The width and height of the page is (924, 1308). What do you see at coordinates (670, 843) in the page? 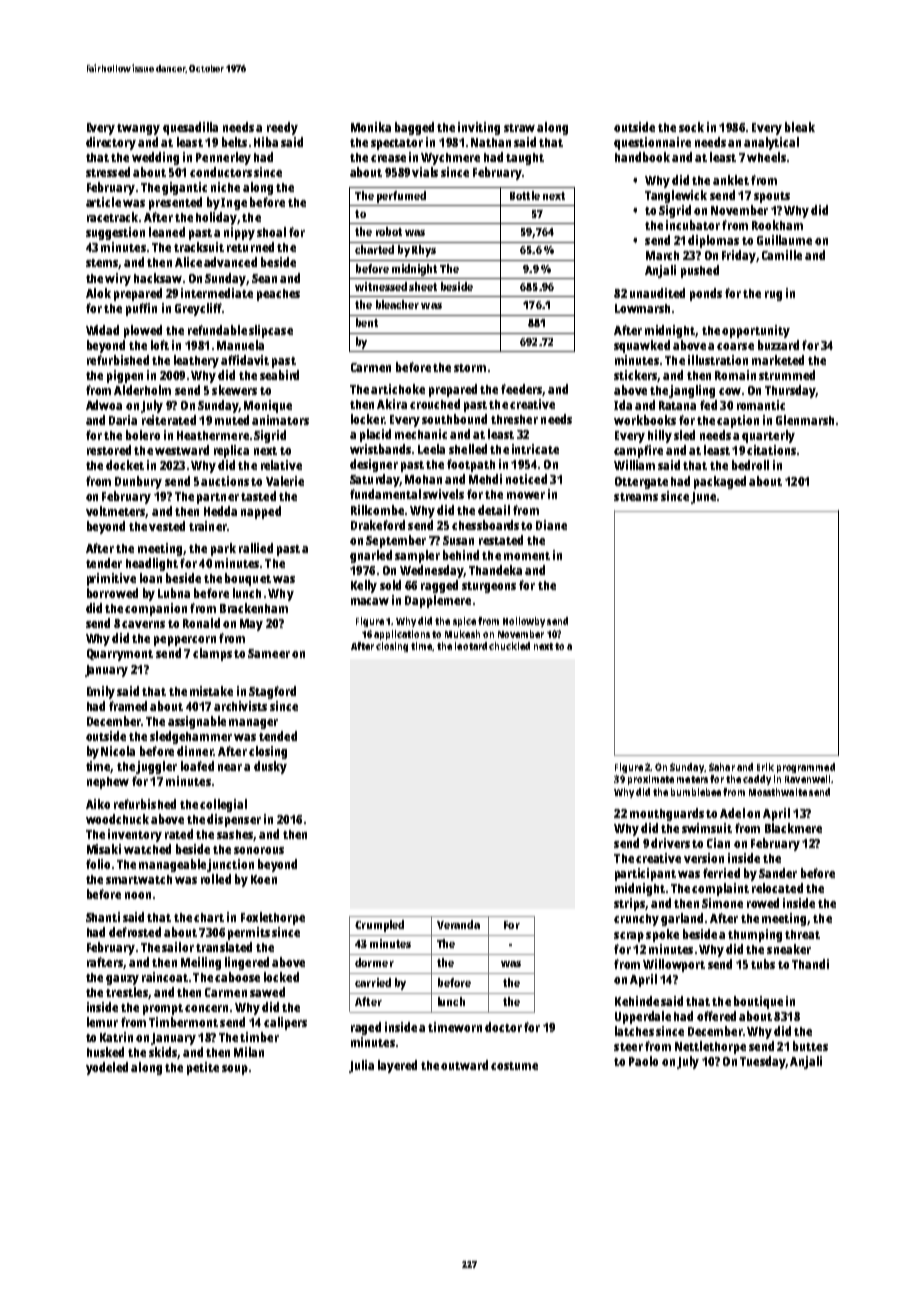
I see `drivers` at bounding box center [670, 843].
